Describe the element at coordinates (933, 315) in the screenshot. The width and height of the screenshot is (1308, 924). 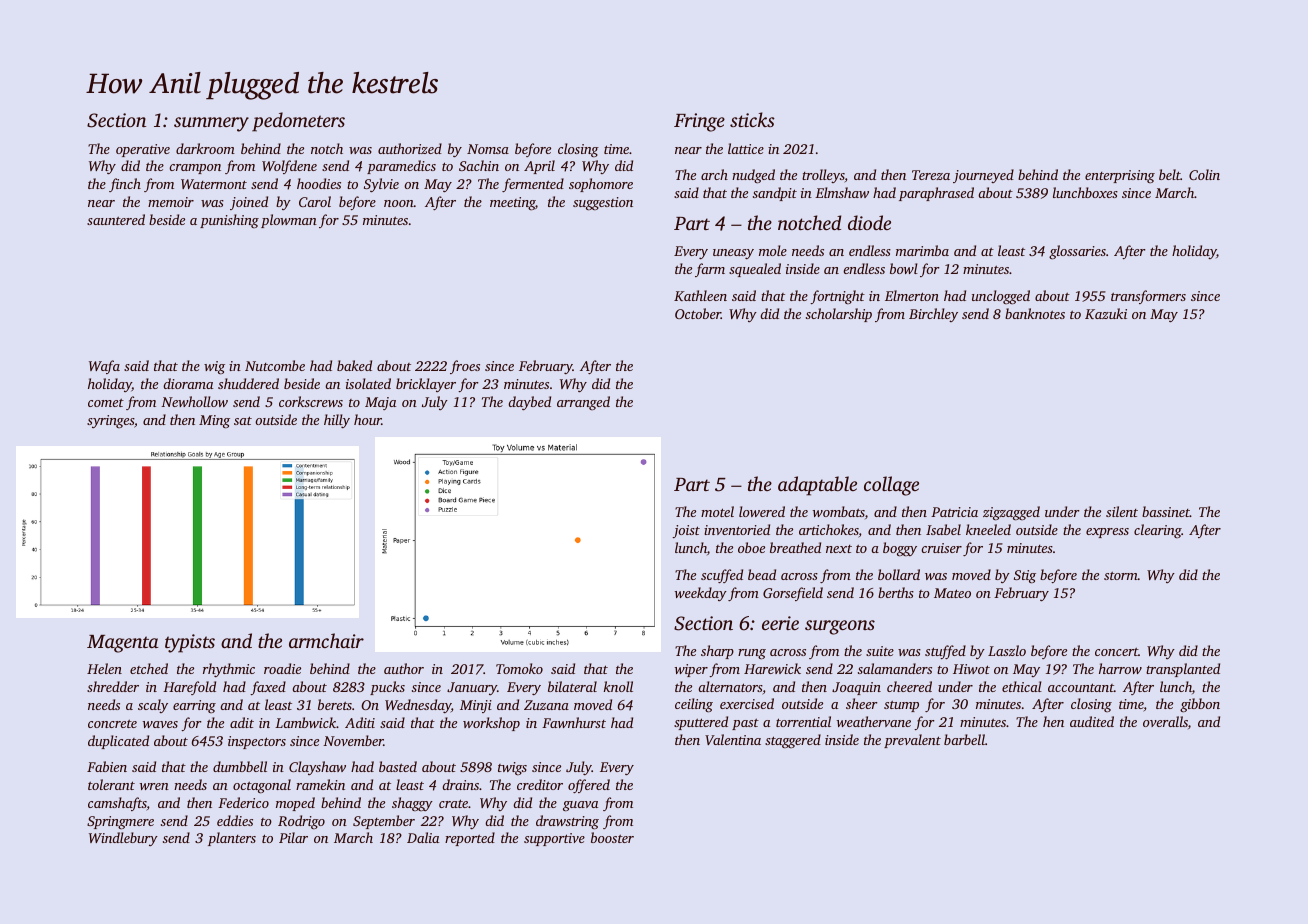
I see `Birchley` at that location.
